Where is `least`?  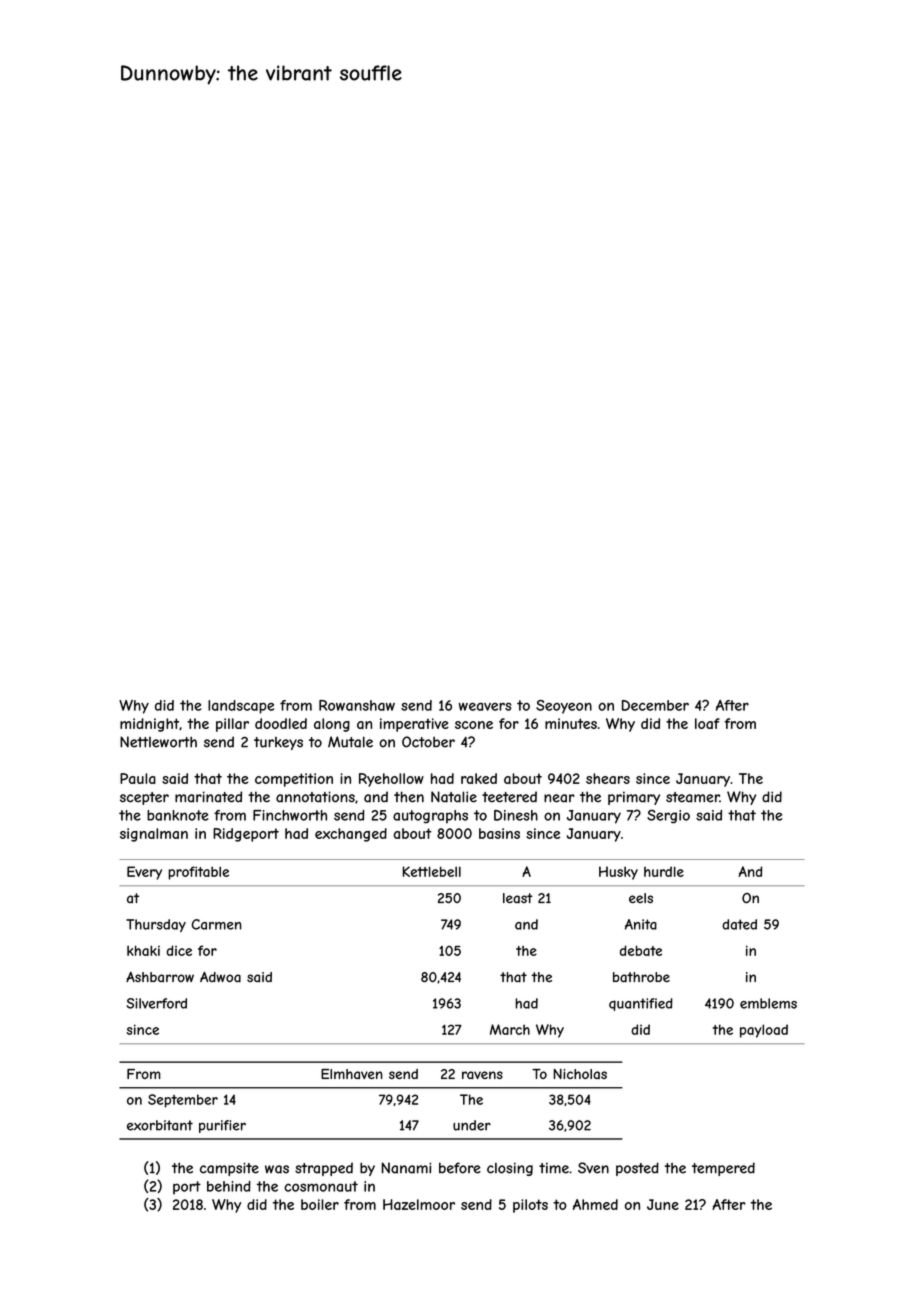 least is located at coordinates (518, 898).
